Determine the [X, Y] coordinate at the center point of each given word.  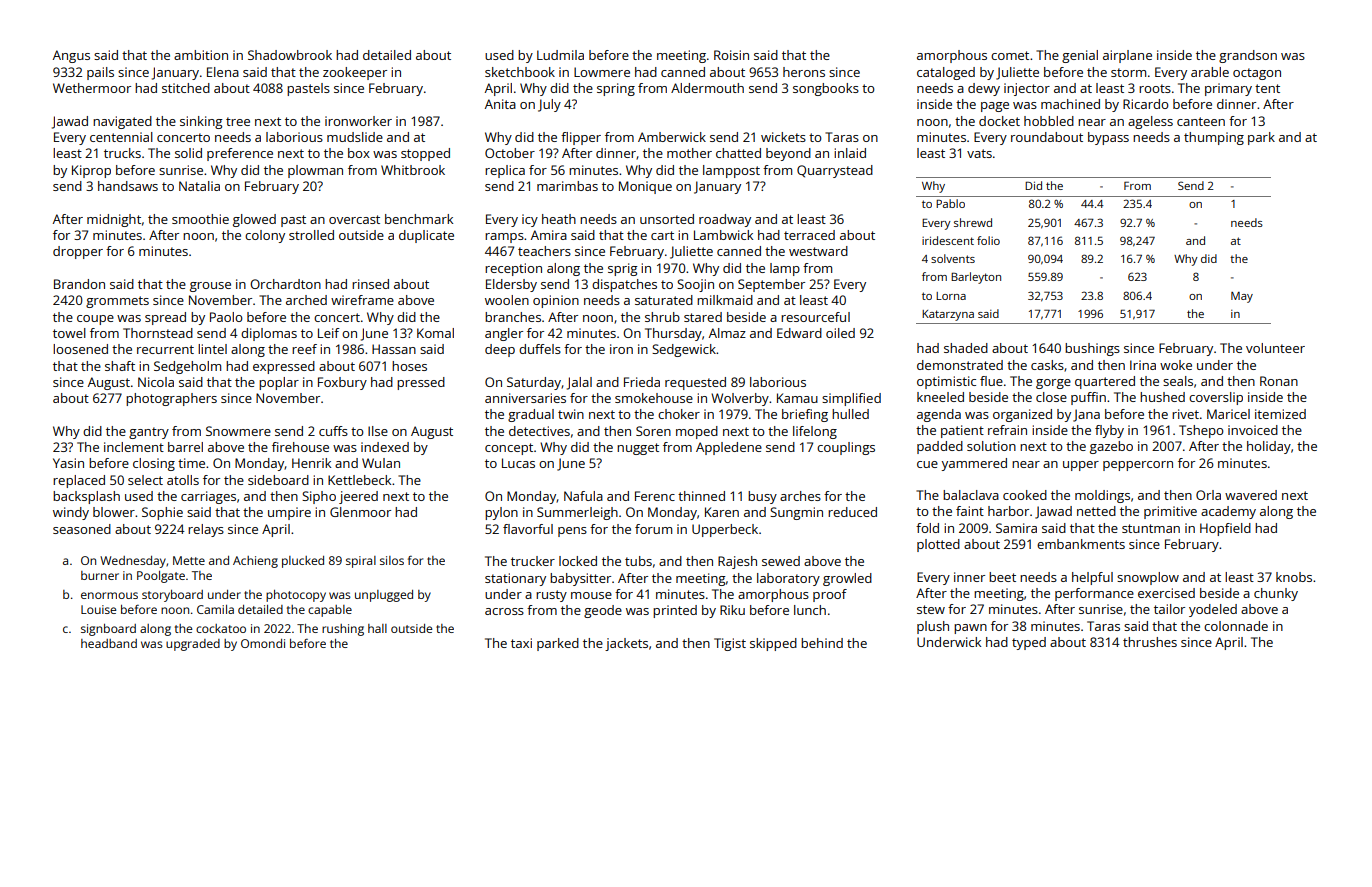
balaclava [971, 495]
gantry [149, 433]
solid [188, 153]
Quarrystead [835, 171]
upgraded [193, 645]
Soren [653, 431]
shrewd [973, 222]
